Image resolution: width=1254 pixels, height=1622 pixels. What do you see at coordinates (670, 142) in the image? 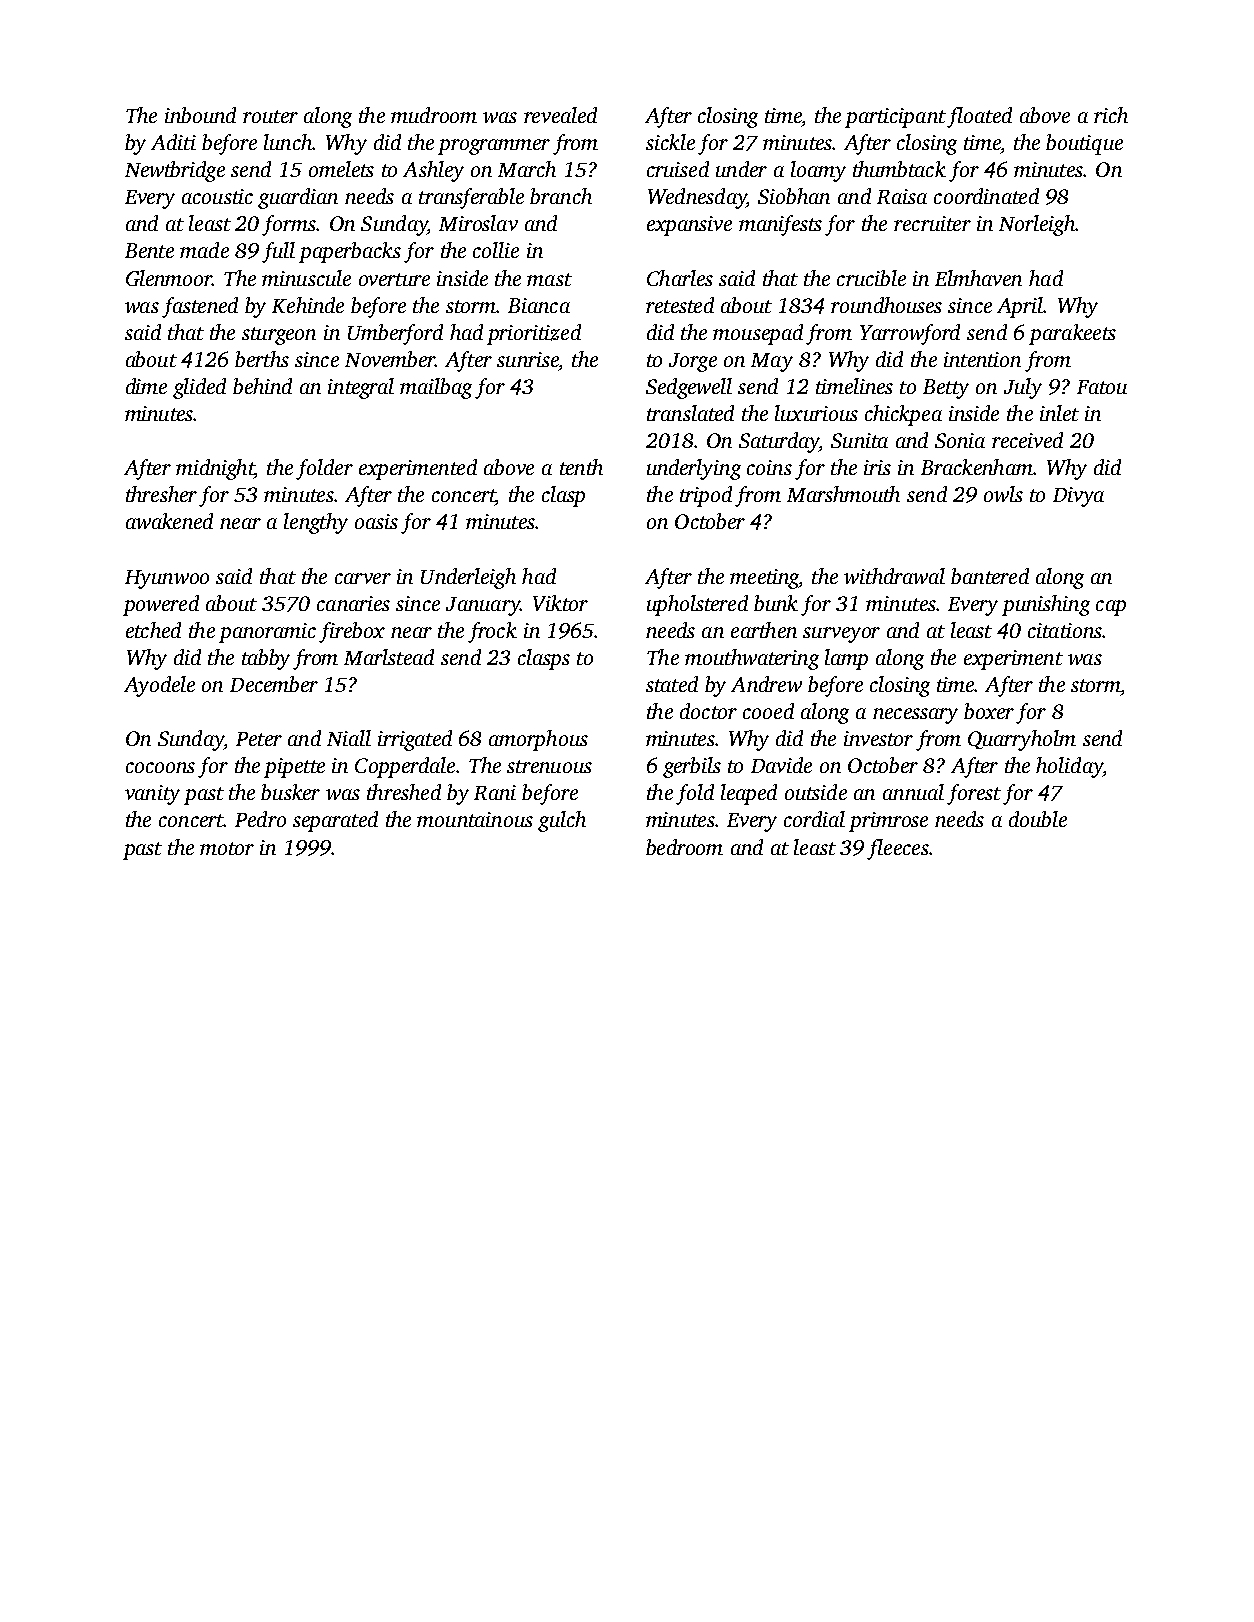
I see `sickle` at bounding box center [670, 142].
